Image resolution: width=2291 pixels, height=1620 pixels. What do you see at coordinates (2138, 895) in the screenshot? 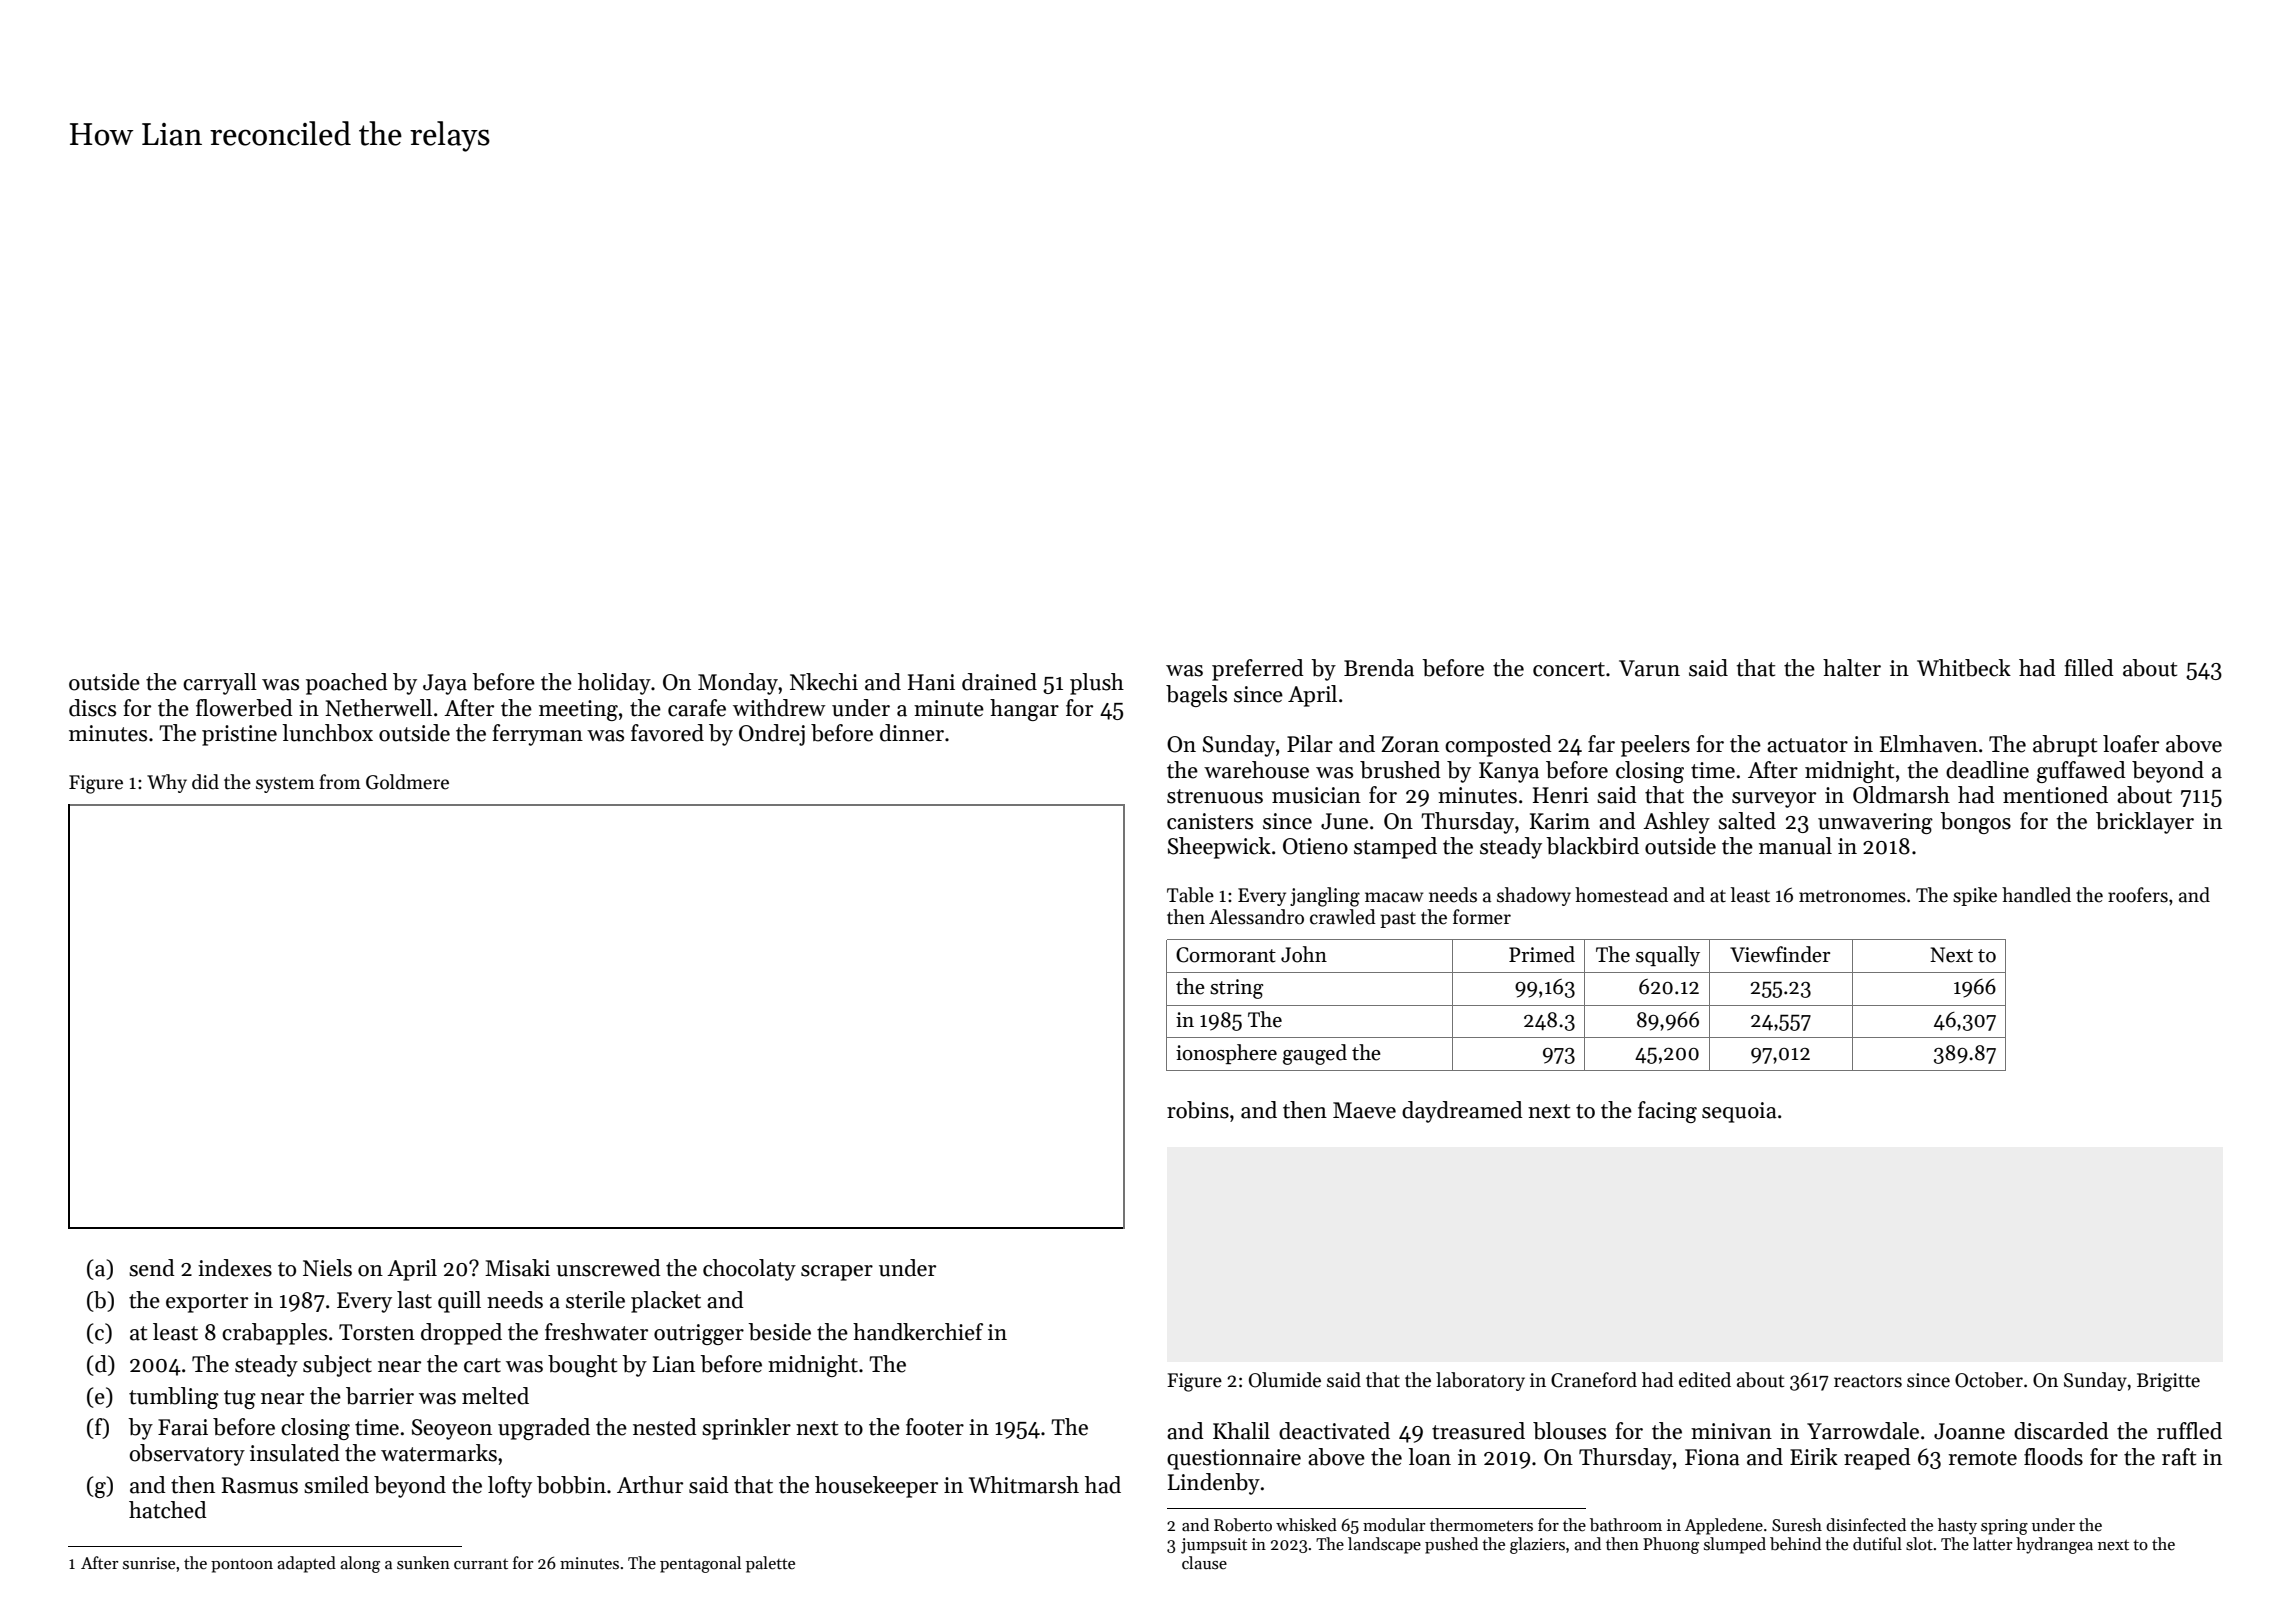
I see `roofers` at bounding box center [2138, 895].
